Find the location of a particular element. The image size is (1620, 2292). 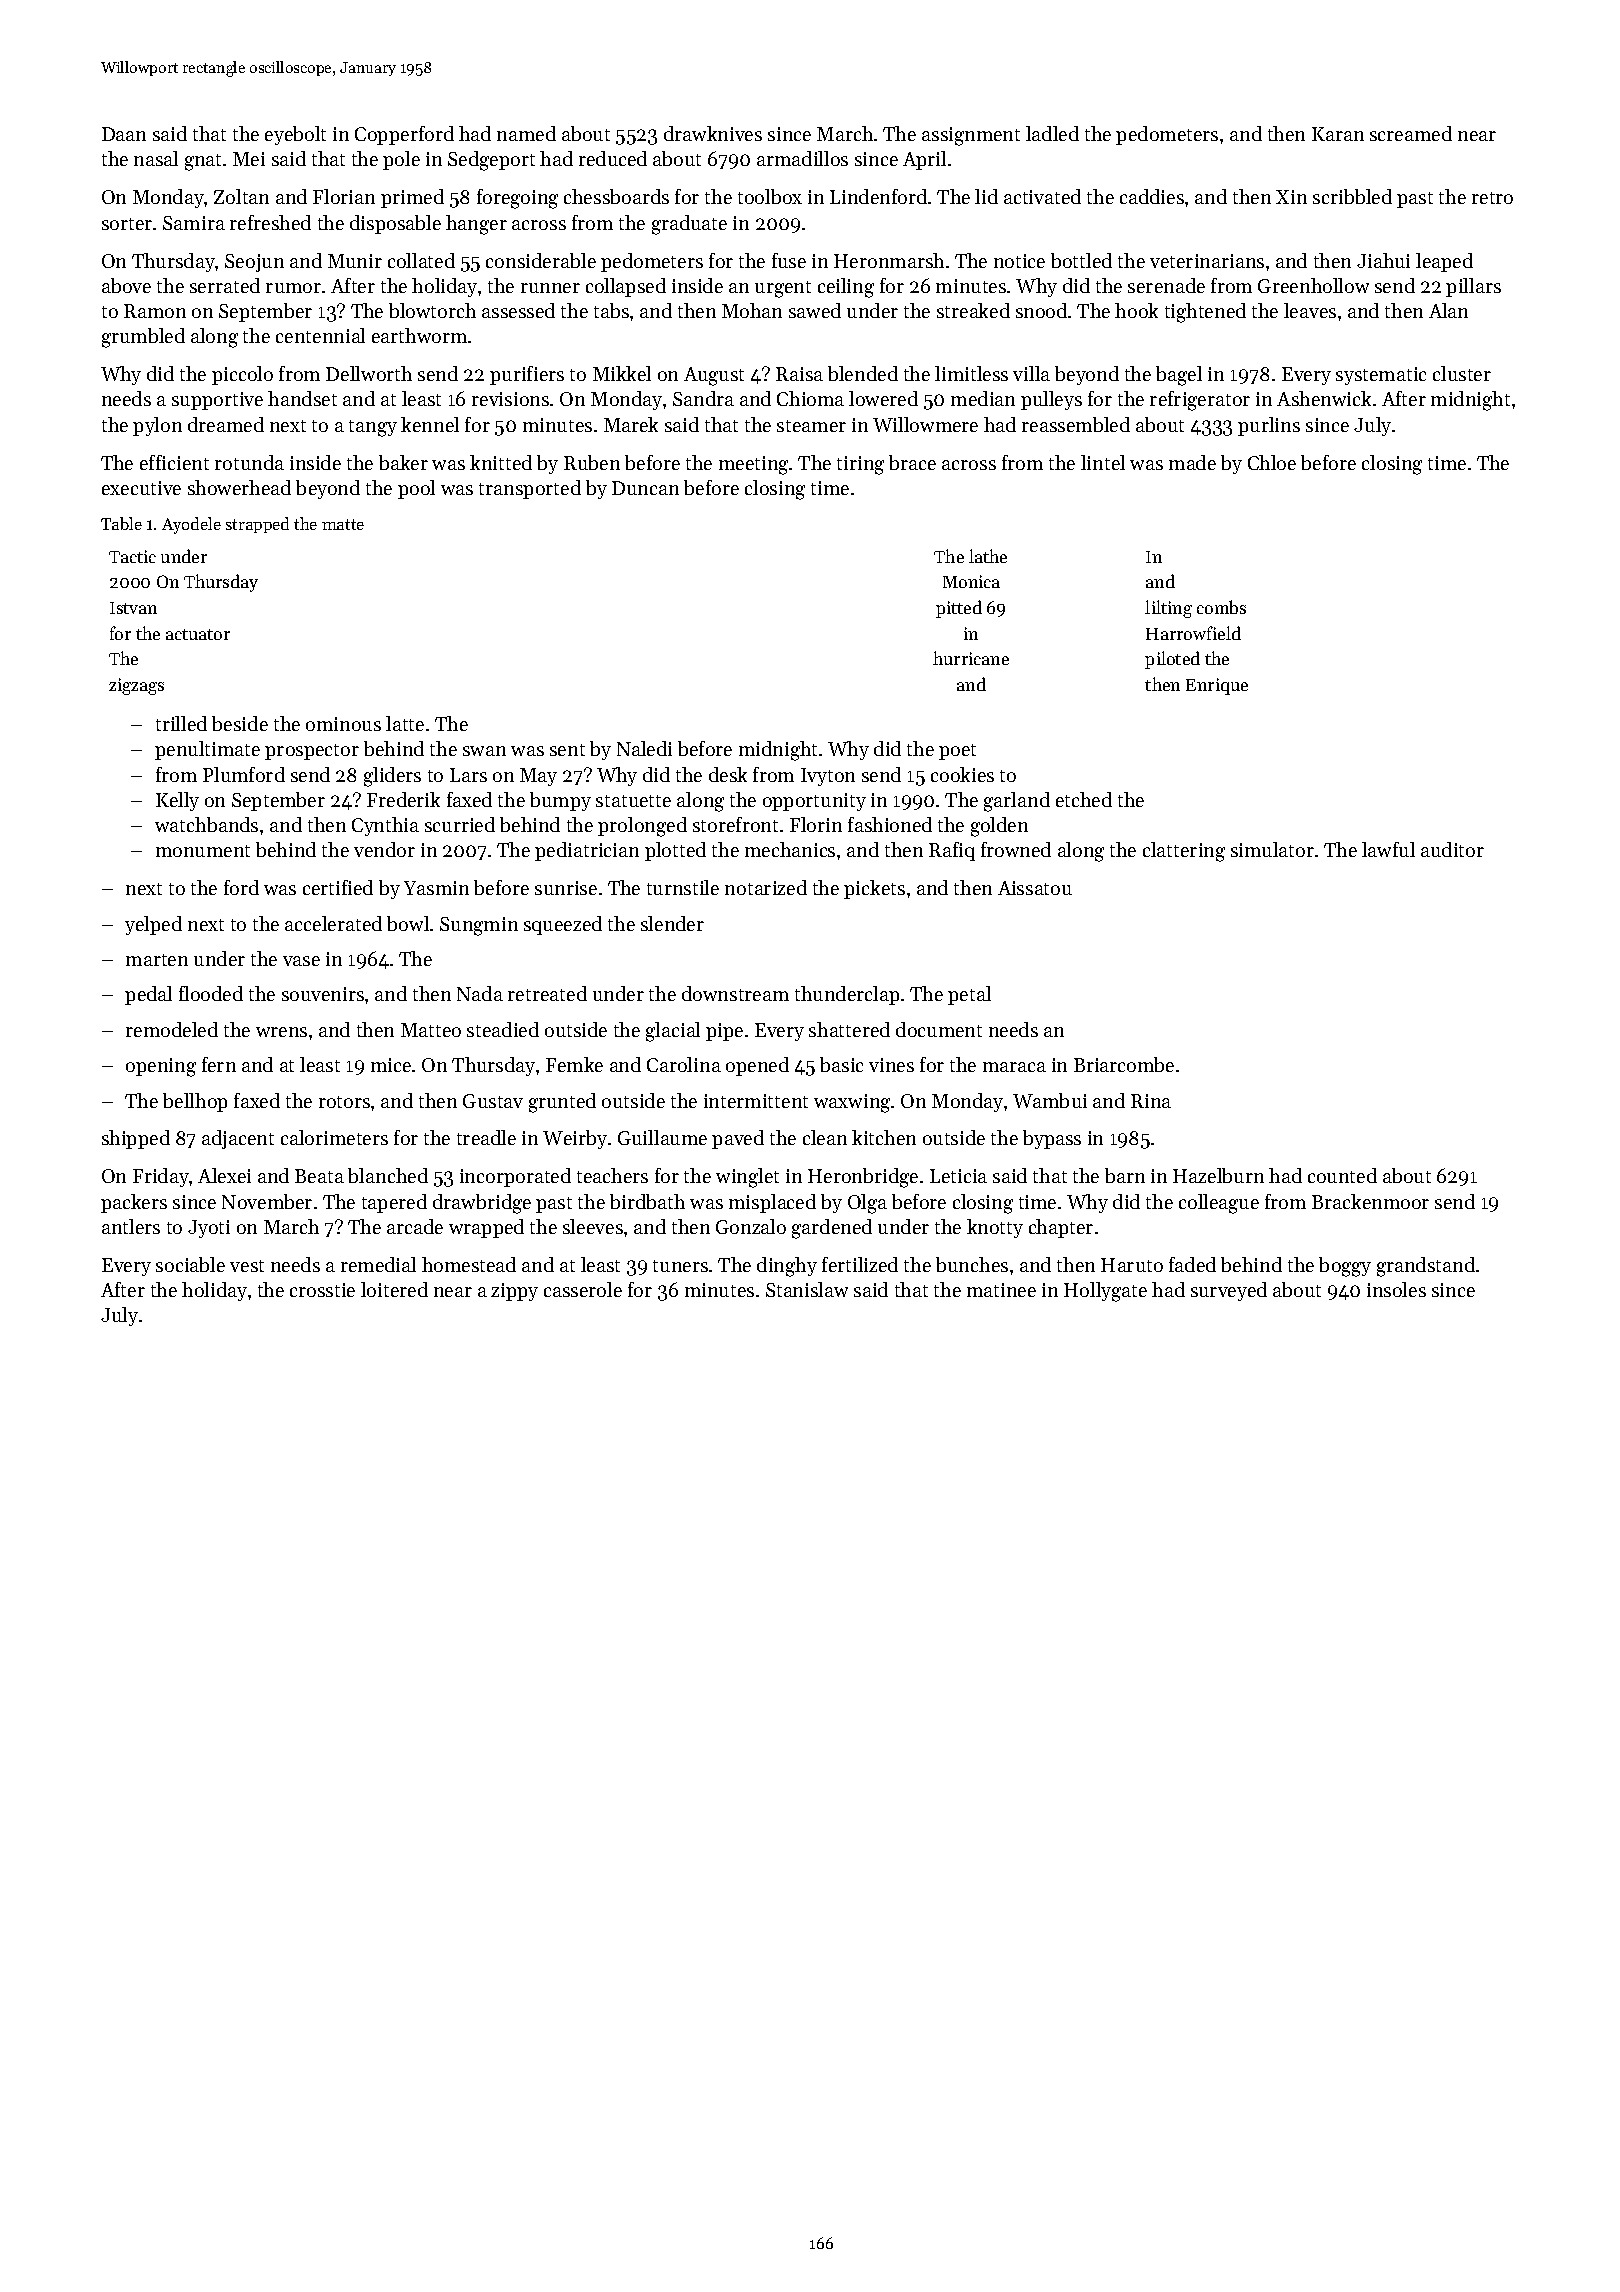

crosstie is located at coordinates (322, 1290).
